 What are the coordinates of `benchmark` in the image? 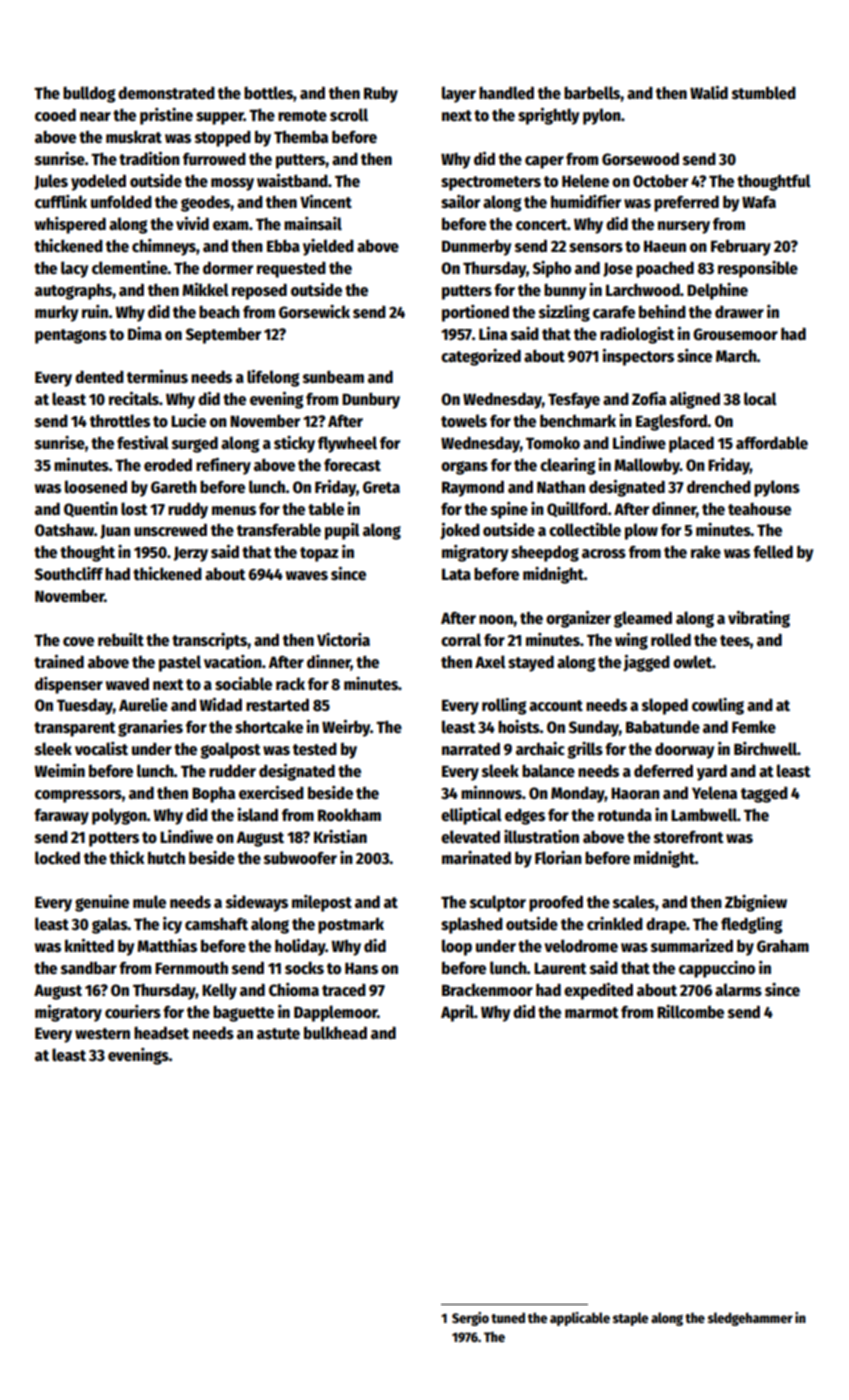 It's located at (578, 420).
